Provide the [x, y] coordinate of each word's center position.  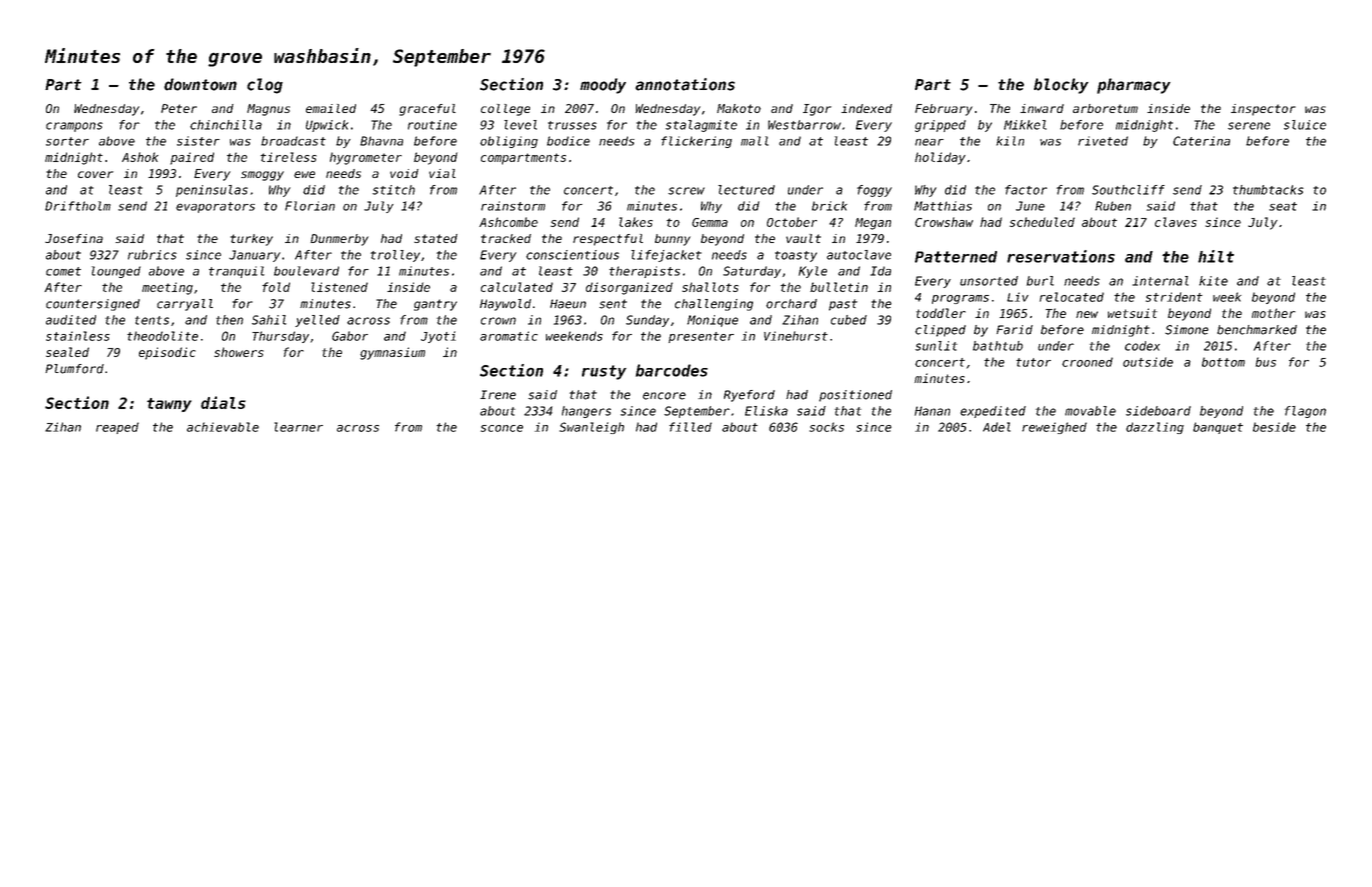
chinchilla [226, 125]
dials [223, 402]
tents [152, 320]
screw [686, 191]
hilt [1216, 256]
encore [664, 396]
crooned [1087, 362]
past [843, 305]
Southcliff [1128, 190]
